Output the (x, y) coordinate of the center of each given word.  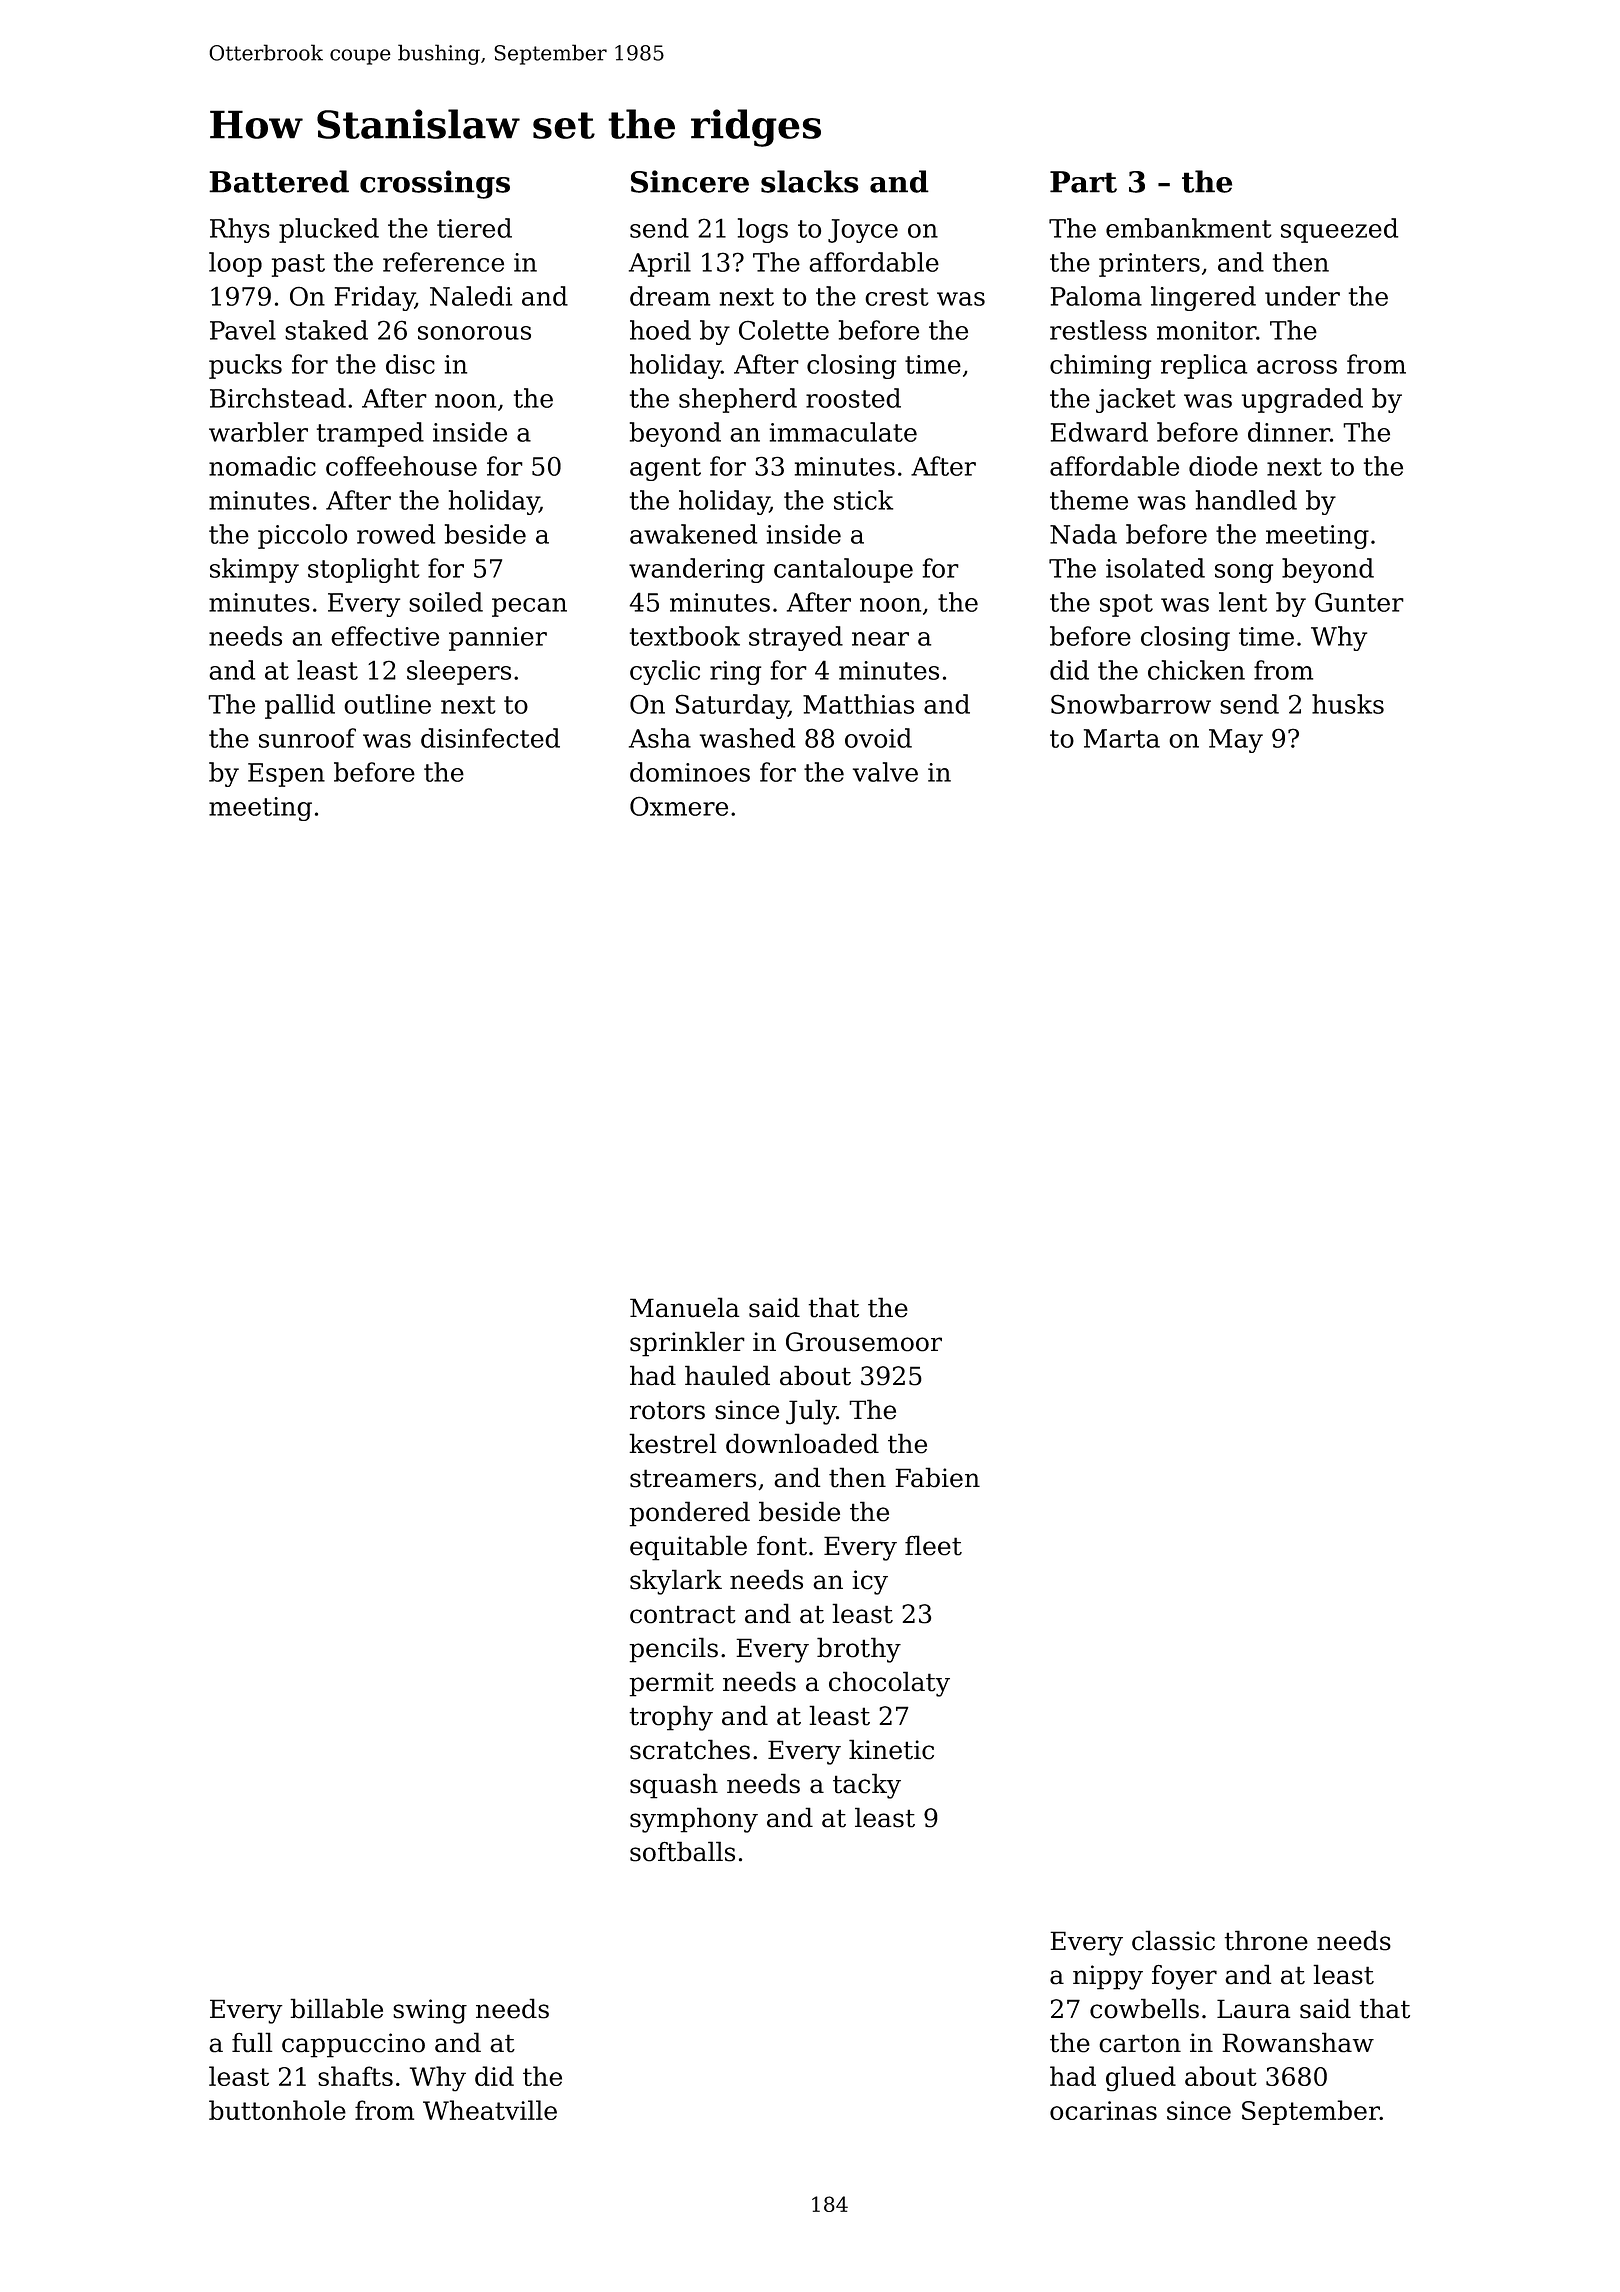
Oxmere (679, 806)
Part (1083, 182)
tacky (867, 1786)
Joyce (863, 231)
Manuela (685, 1307)
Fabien (937, 1477)
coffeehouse (401, 466)
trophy (671, 1718)
